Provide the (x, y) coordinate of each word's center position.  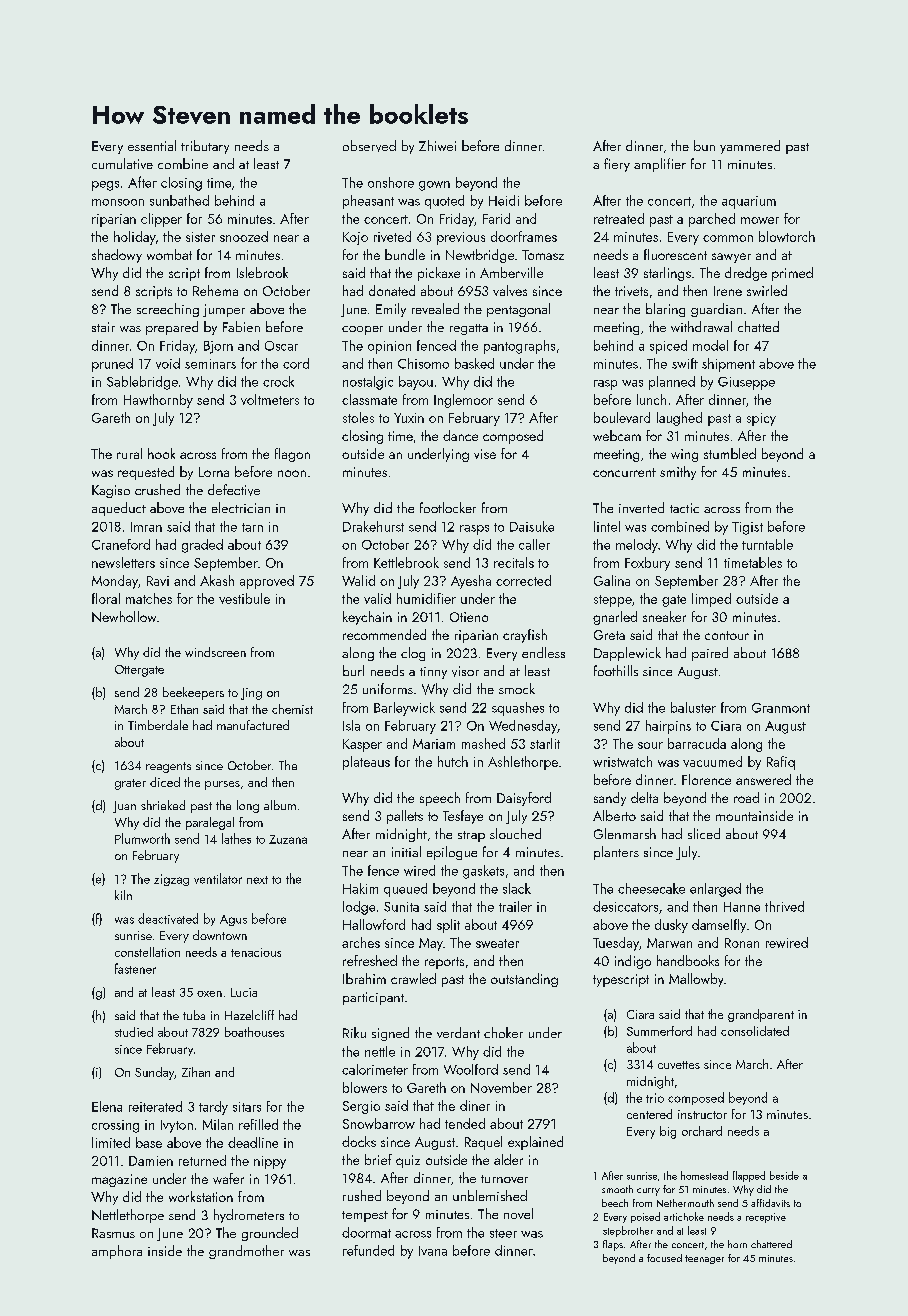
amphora (117, 1252)
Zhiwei (437, 145)
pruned (112, 365)
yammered (750, 147)
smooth (617, 1189)
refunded (368, 1250)
